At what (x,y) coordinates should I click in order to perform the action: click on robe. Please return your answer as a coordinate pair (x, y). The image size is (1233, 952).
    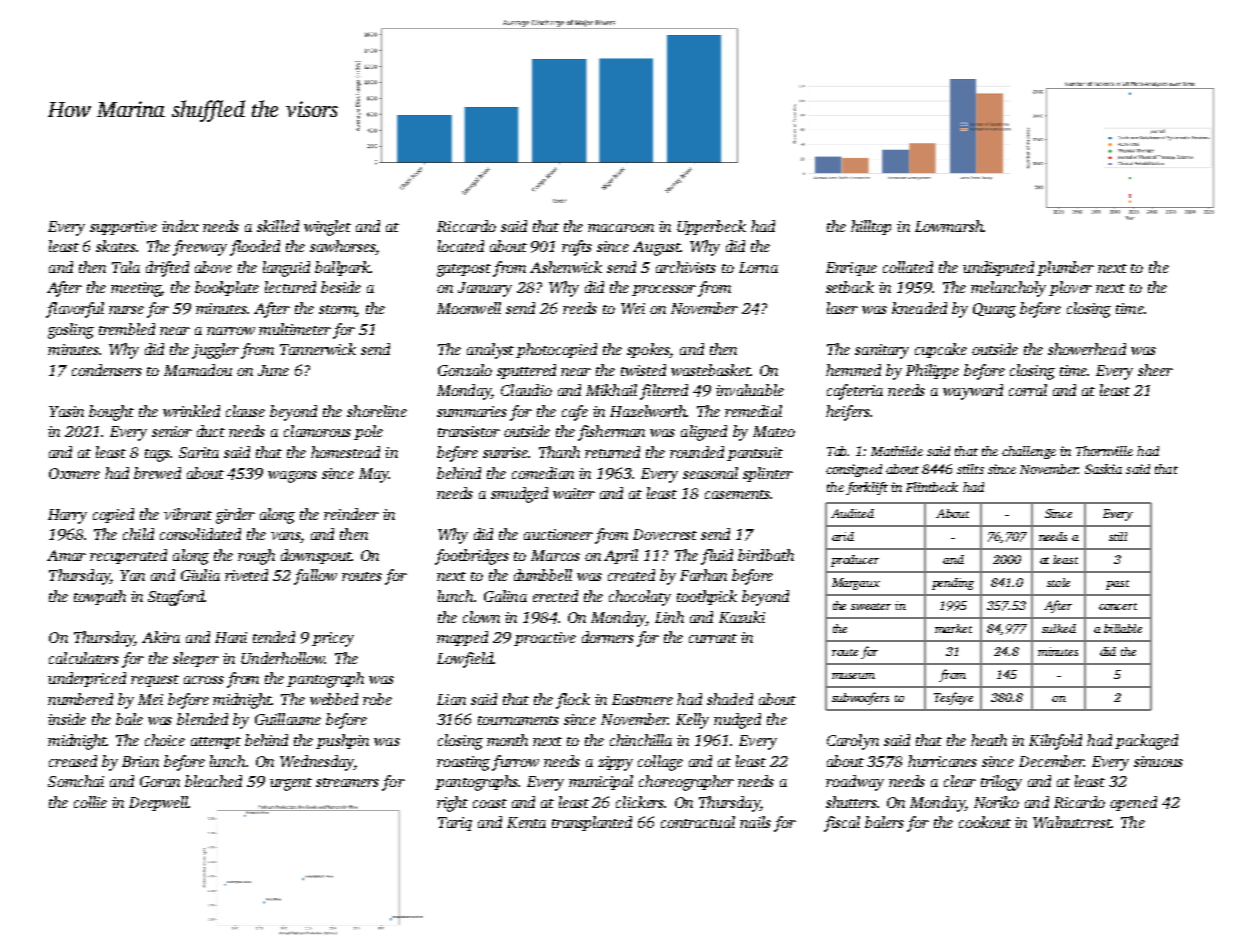
    Looking at the image, I should click on (377, 699).
